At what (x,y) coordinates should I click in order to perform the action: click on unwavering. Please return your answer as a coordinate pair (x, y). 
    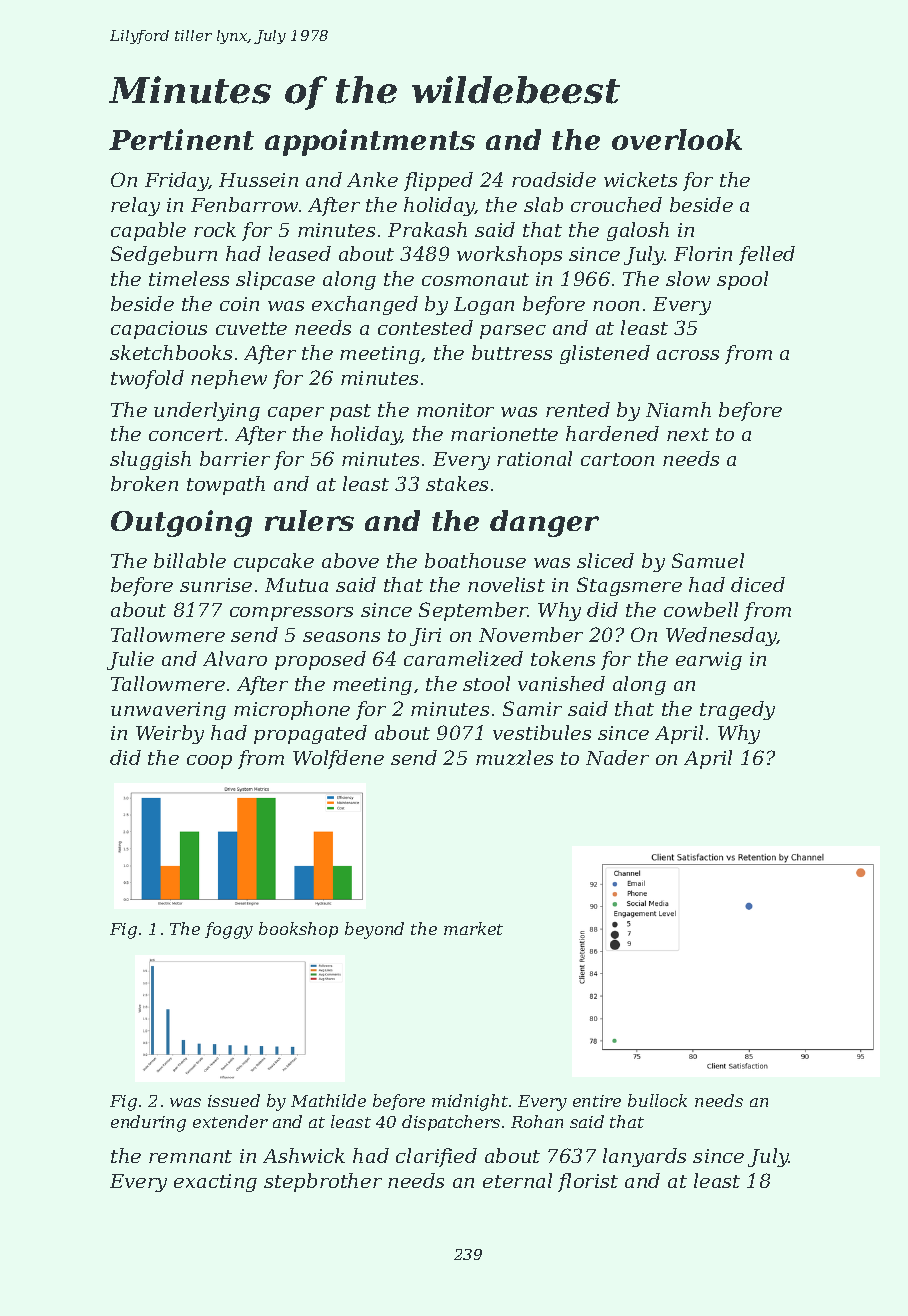
    Looking at the image, I should click on (168, 711).
